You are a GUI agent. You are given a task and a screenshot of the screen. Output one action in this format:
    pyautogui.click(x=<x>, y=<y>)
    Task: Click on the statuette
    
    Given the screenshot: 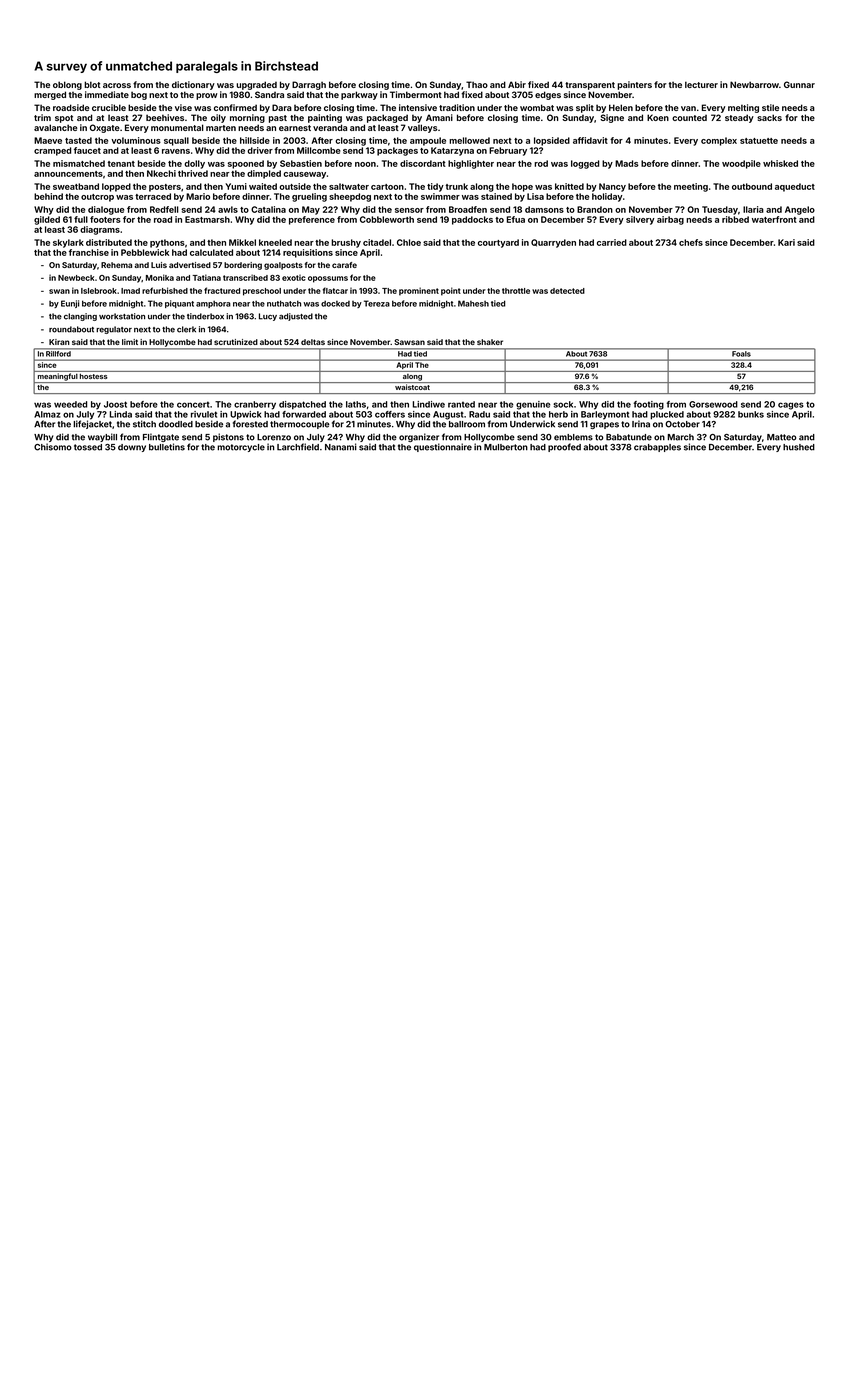 What is the action you would take?
    pyautogui.click(x=759, y=141)
